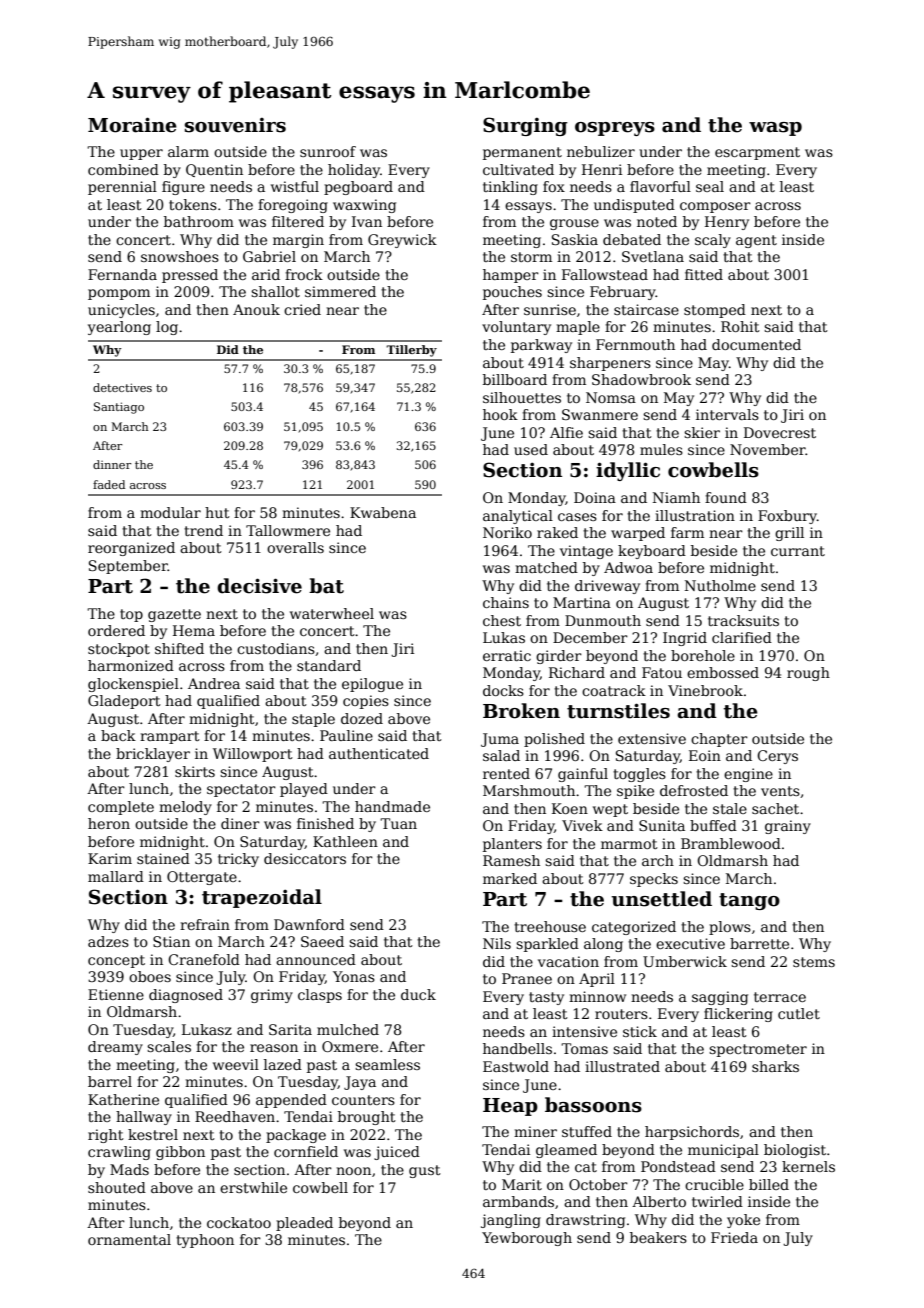  Describe the element at coordinates (719, 740) in the document. I see `chapter` at that location.
